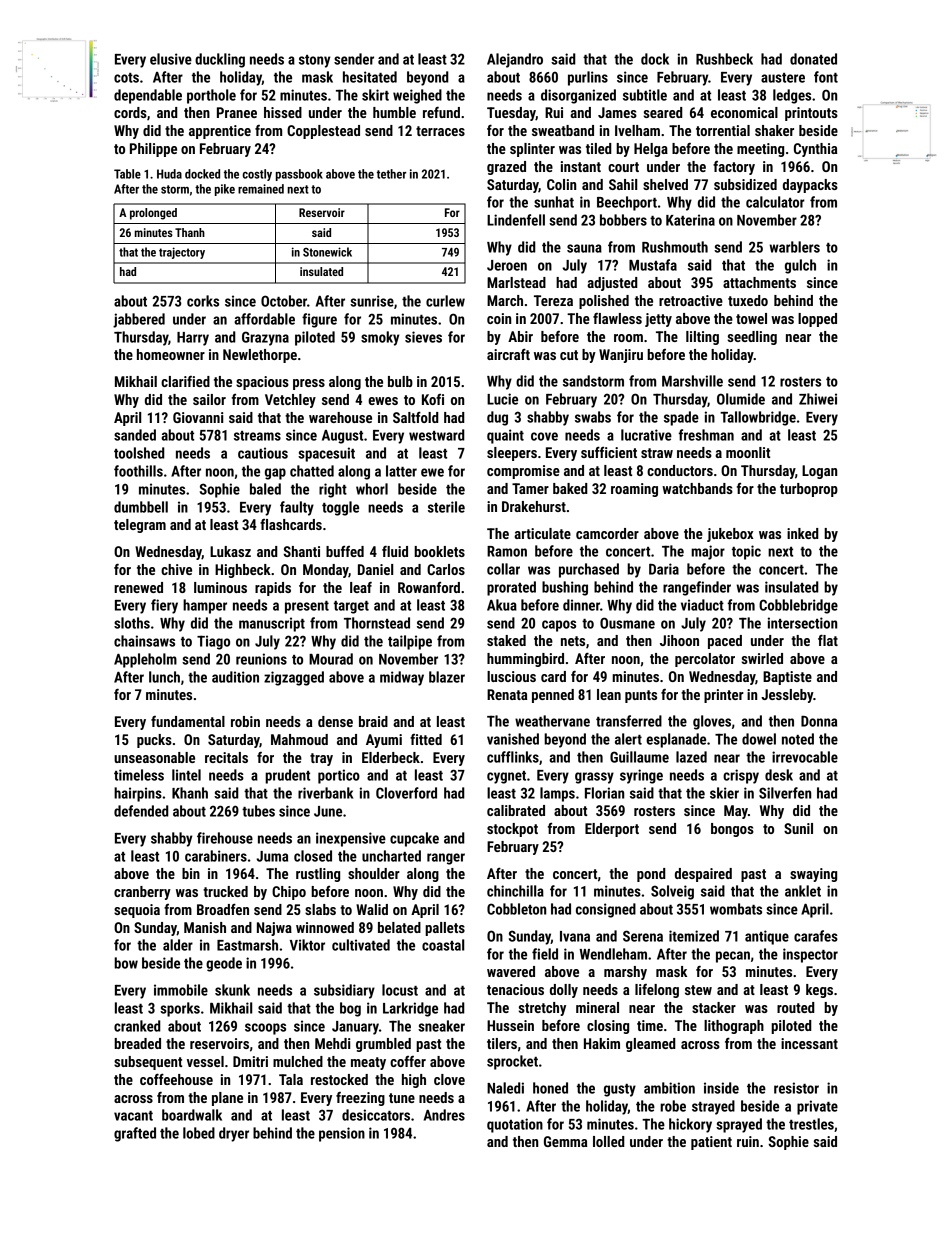  What do you see at coordinates (139, 320) in the screenshot?
I see `jabbered` at bounding box center [139, 320].
